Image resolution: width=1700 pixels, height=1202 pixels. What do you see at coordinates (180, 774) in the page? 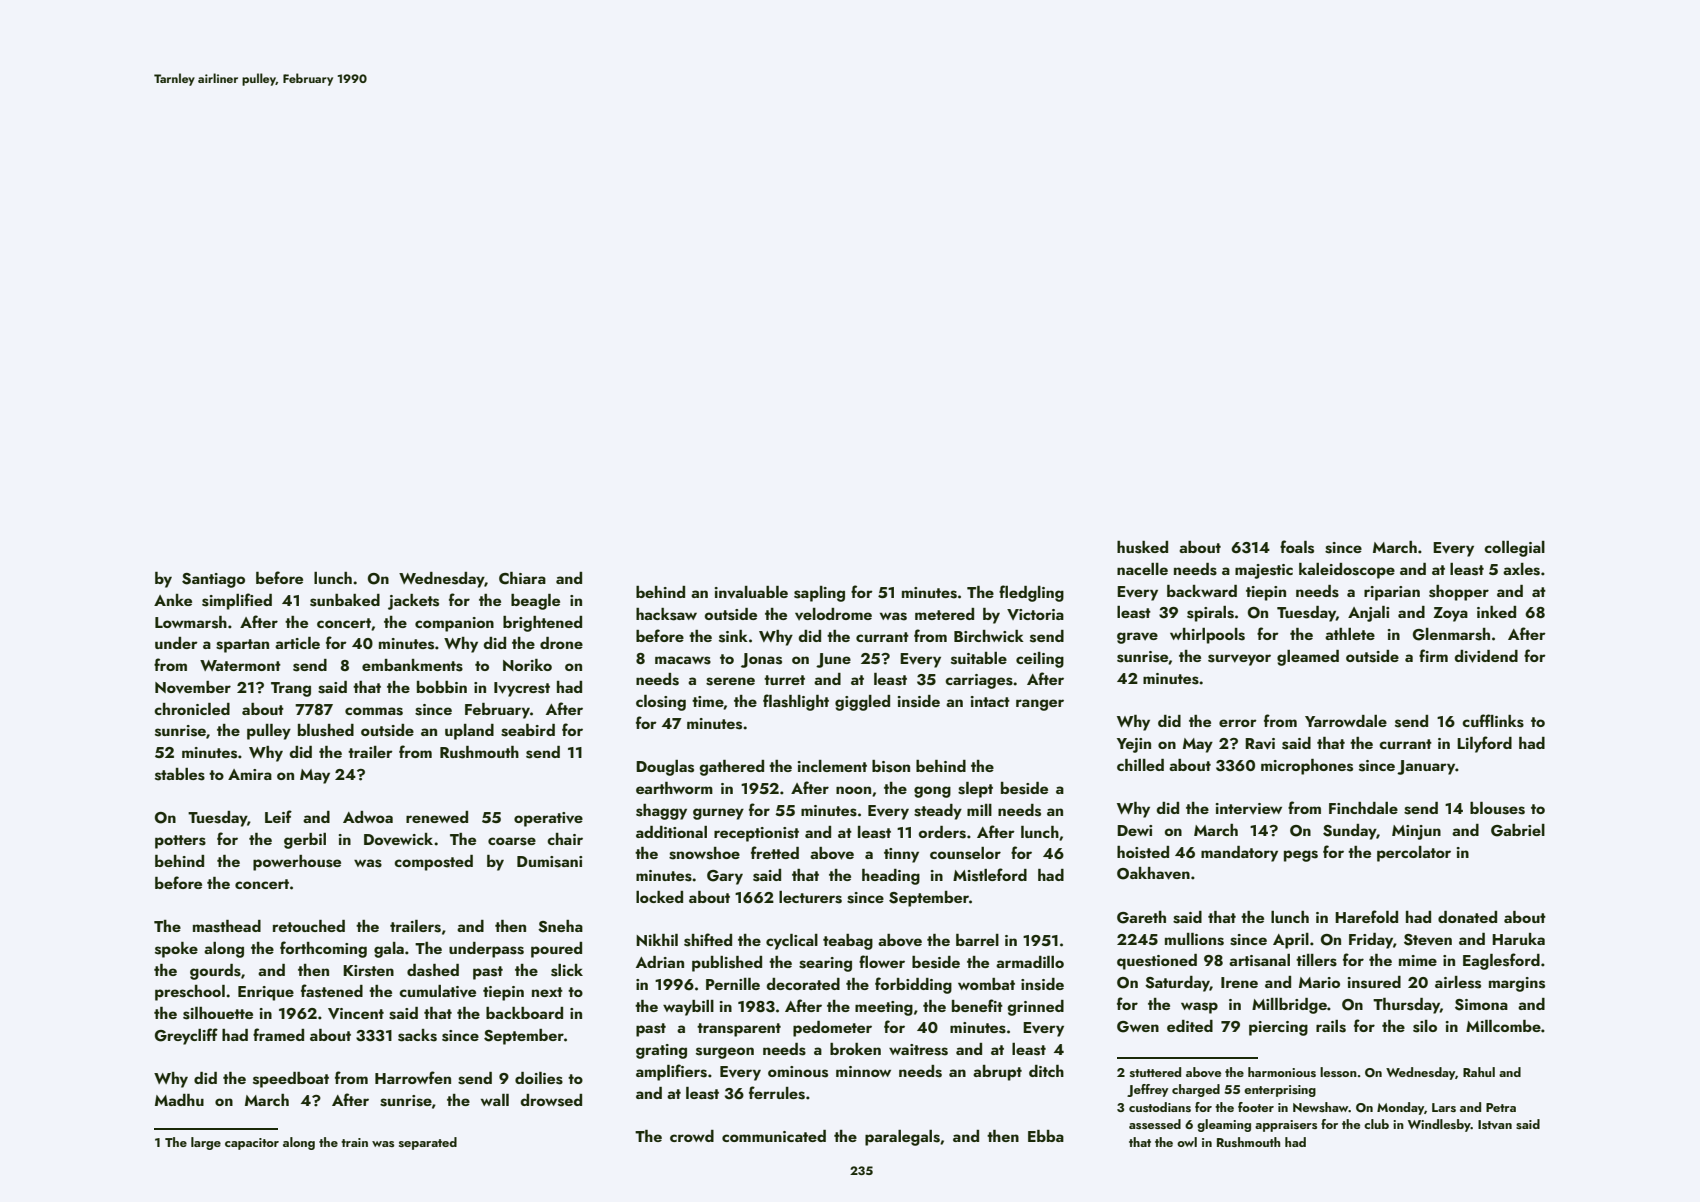
I see `stables` at bounding box center [180, 774].
